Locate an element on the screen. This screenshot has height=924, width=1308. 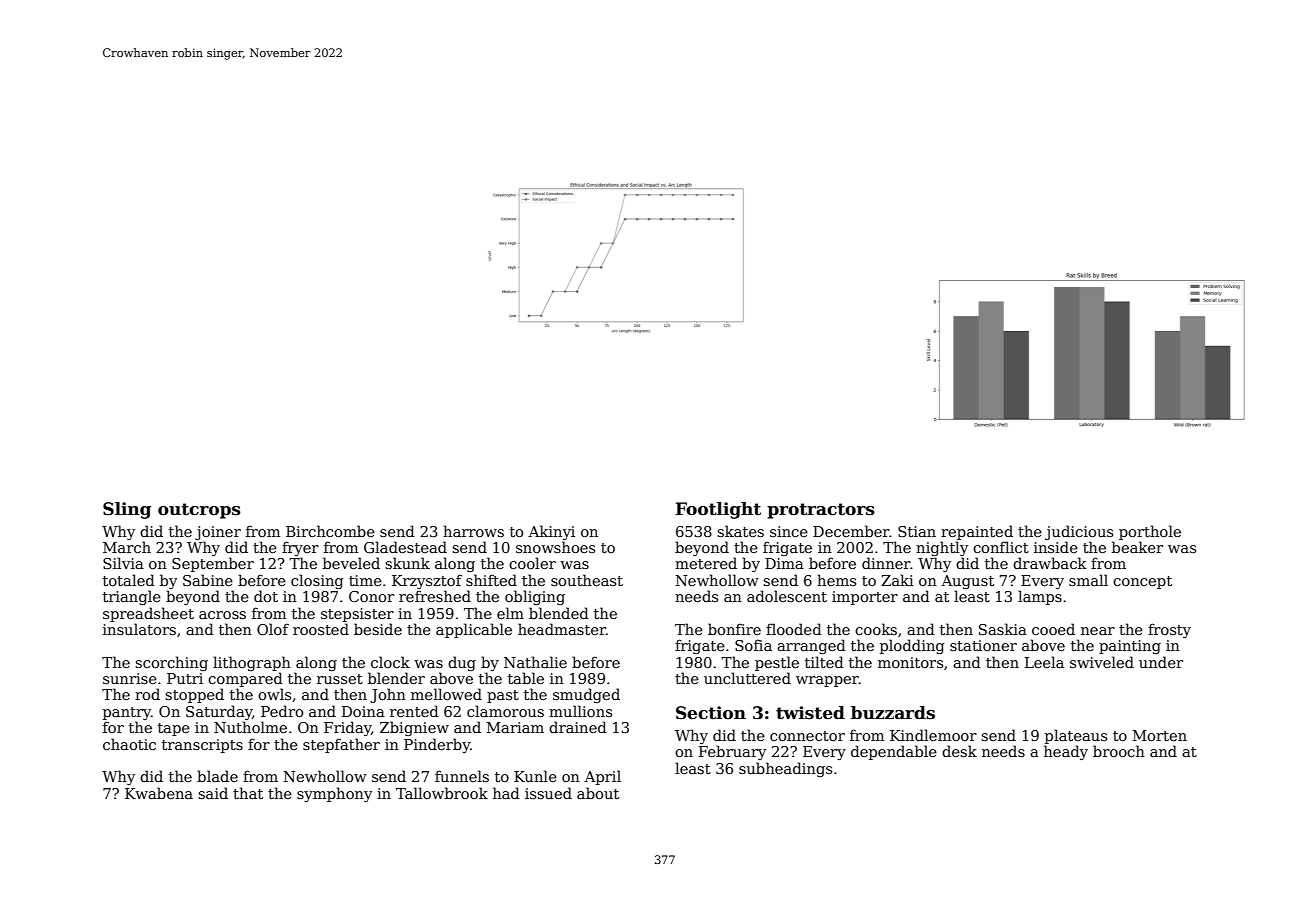
Kwabena is located at coordinates (159, 793).
